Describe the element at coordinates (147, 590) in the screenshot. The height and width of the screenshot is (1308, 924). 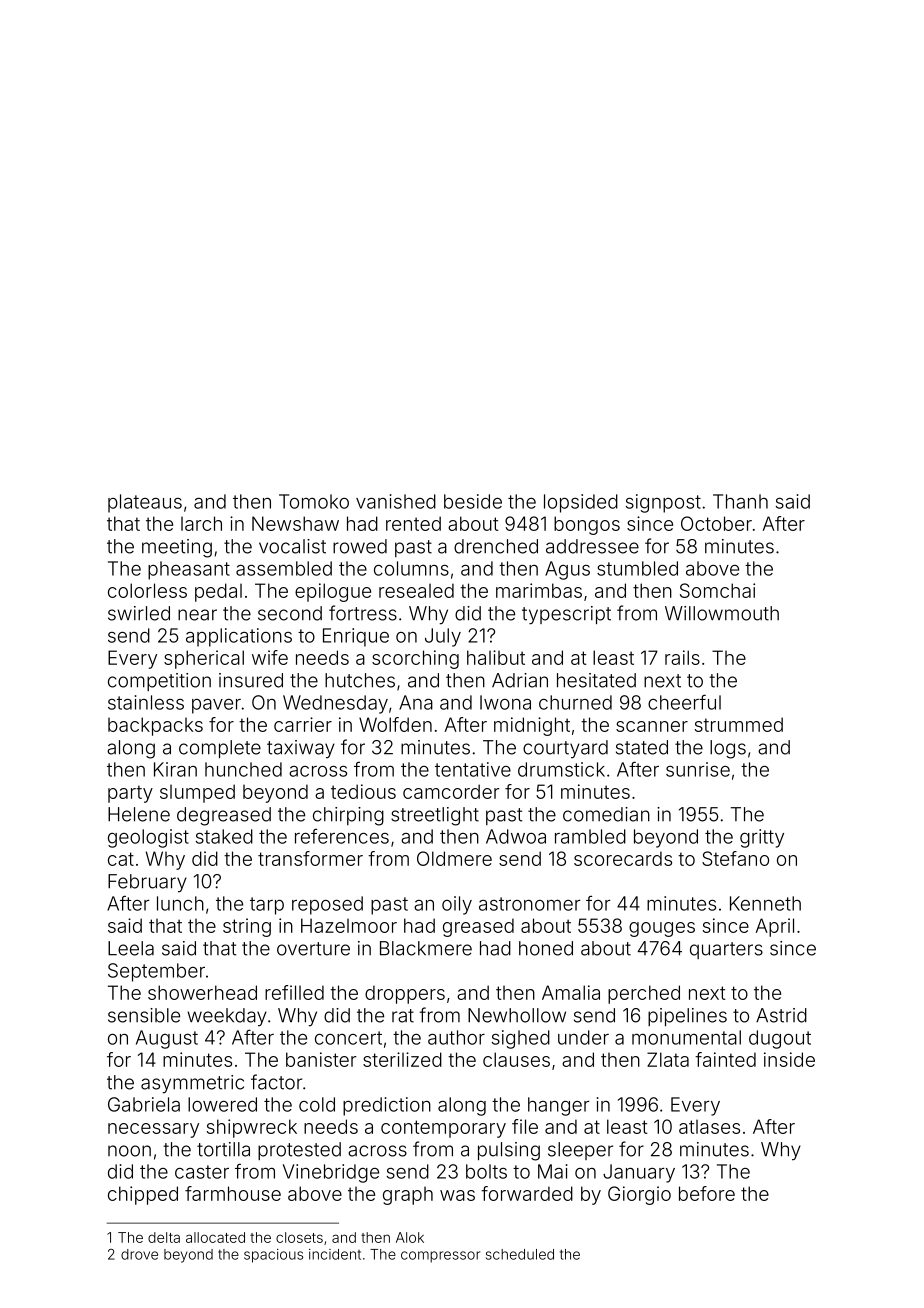
I see `colorless` at that location.
